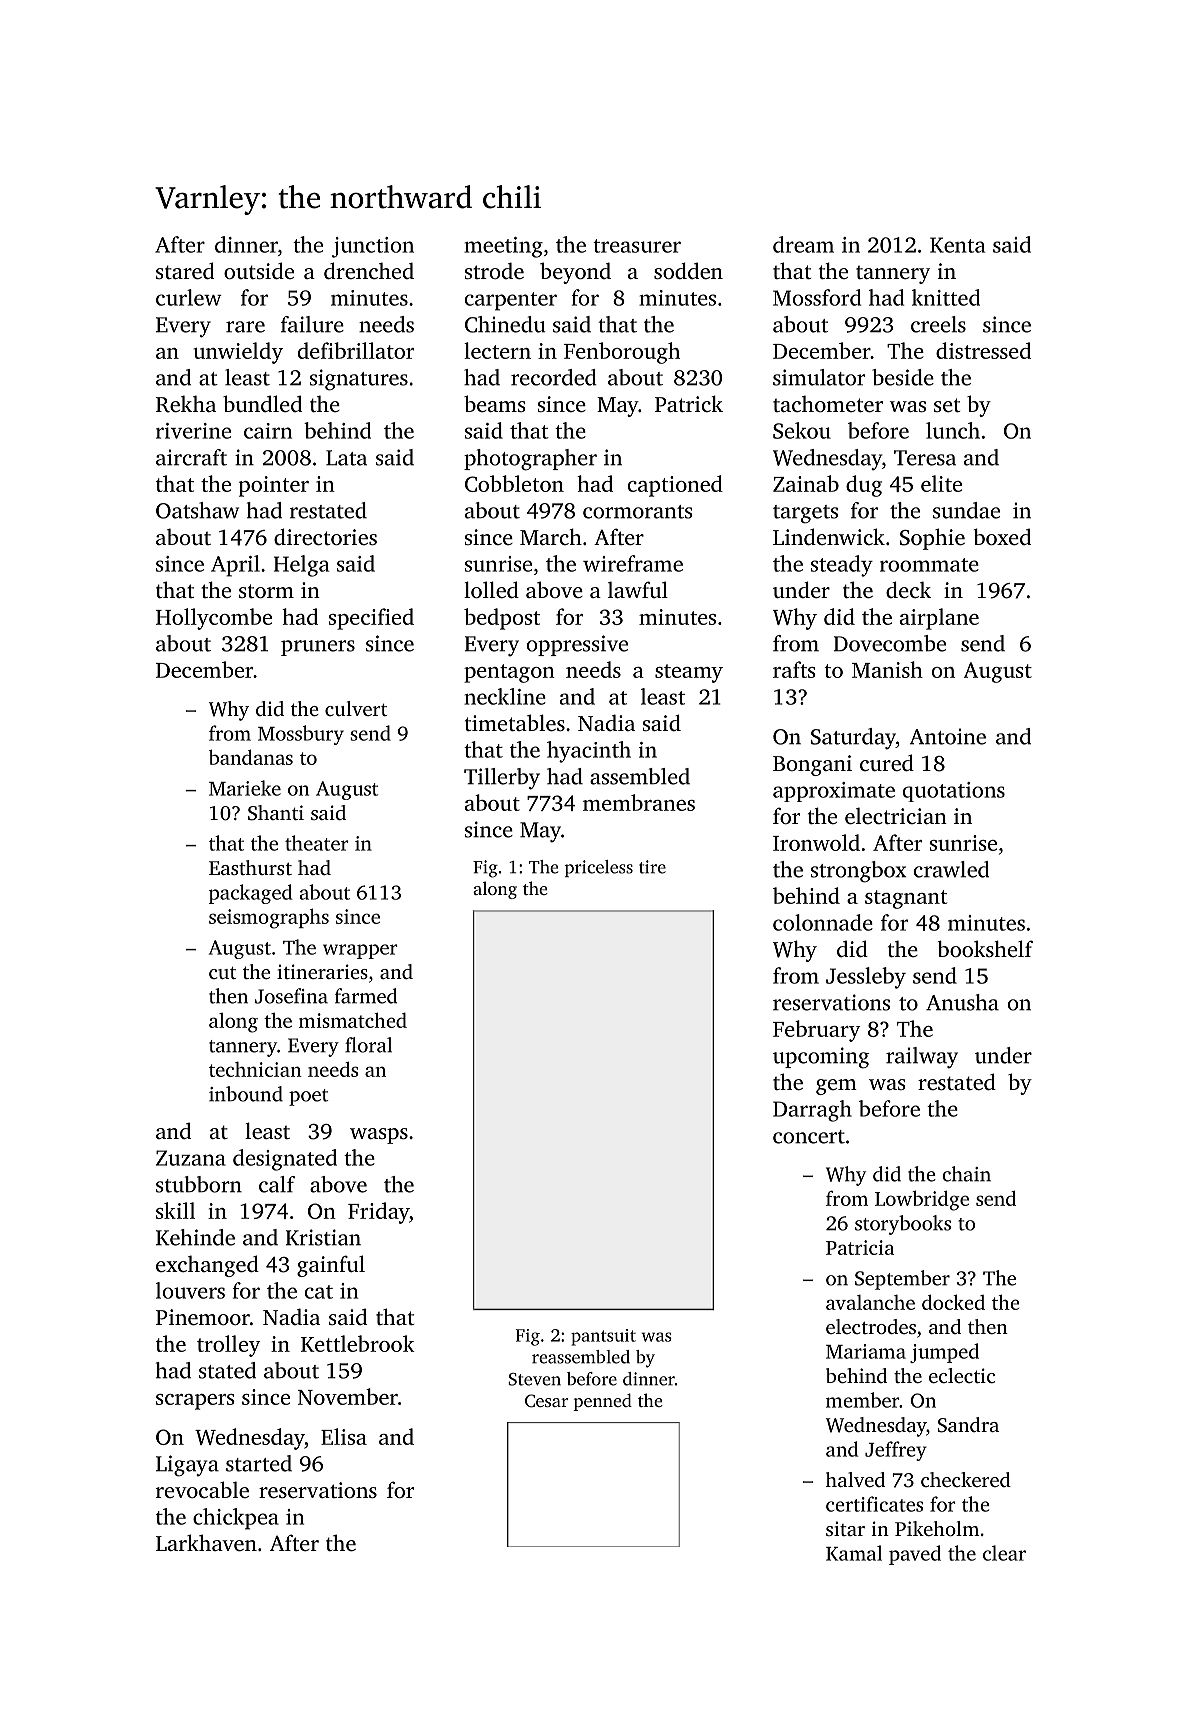 This screenshot has height=1718, width=1187. I want to click on cured, so click(887, 762).
